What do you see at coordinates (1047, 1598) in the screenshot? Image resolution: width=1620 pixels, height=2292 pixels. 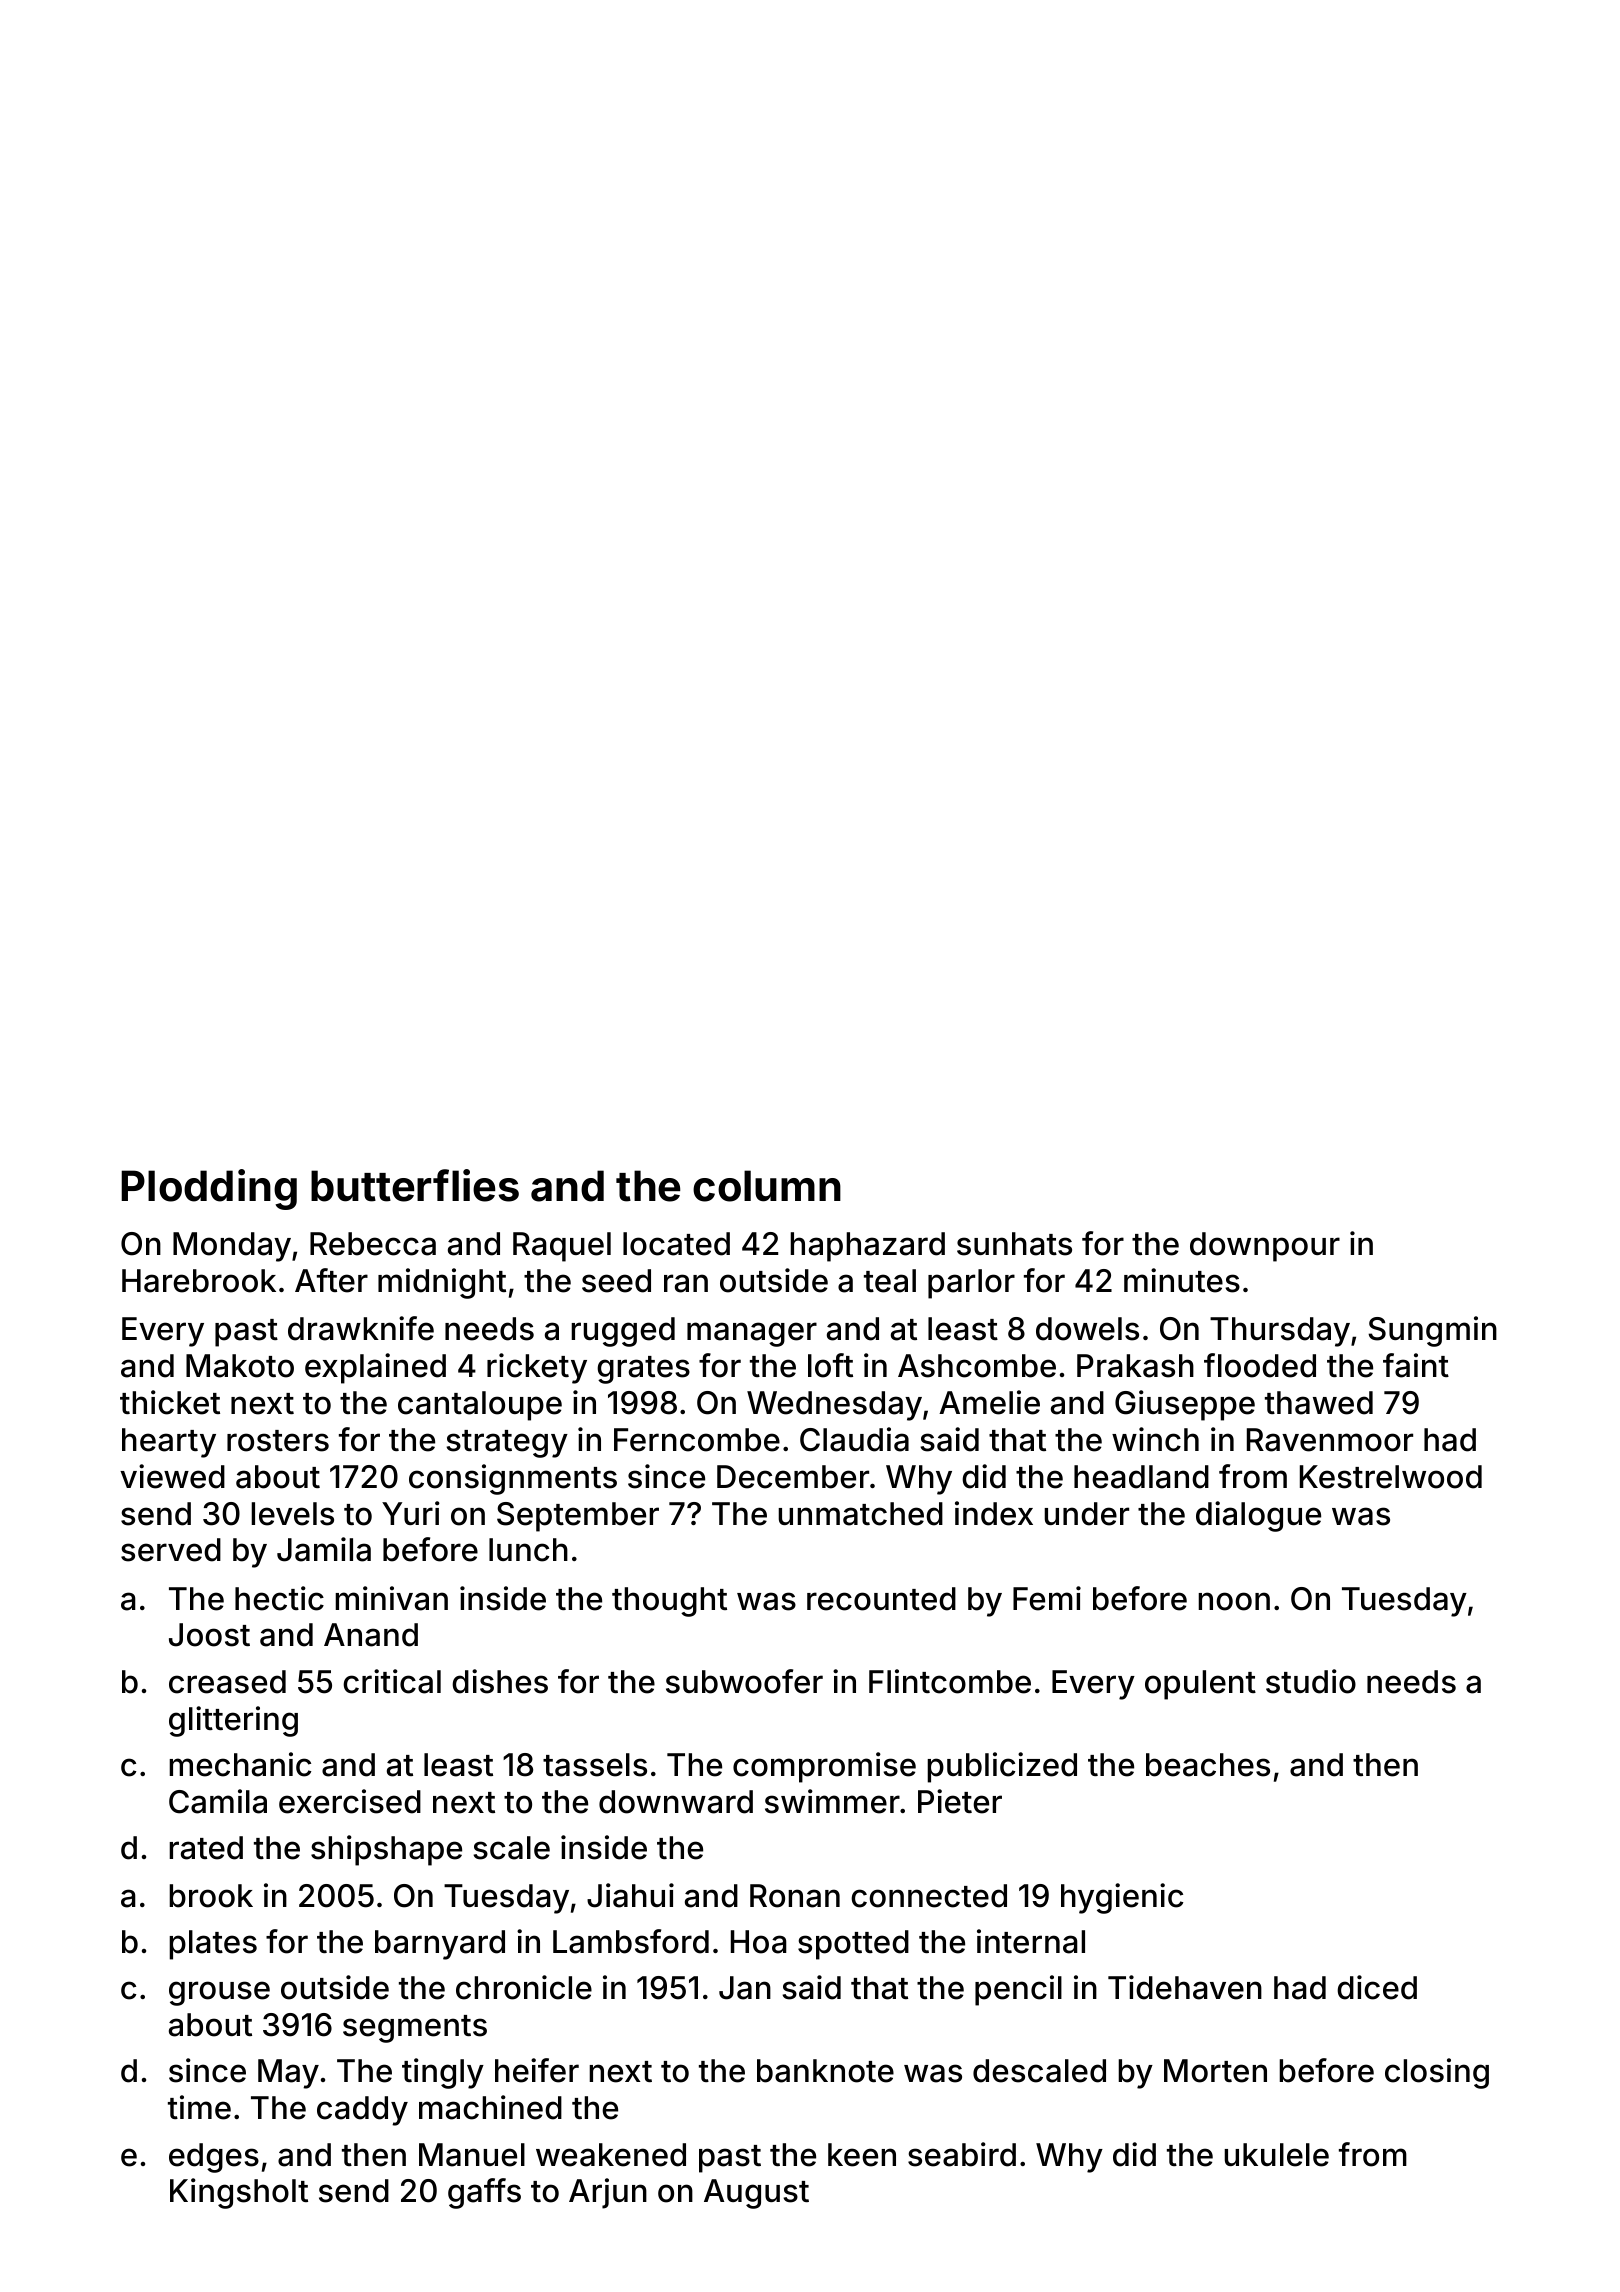 I see `Femi` at bounding box center [1047, 1598].
